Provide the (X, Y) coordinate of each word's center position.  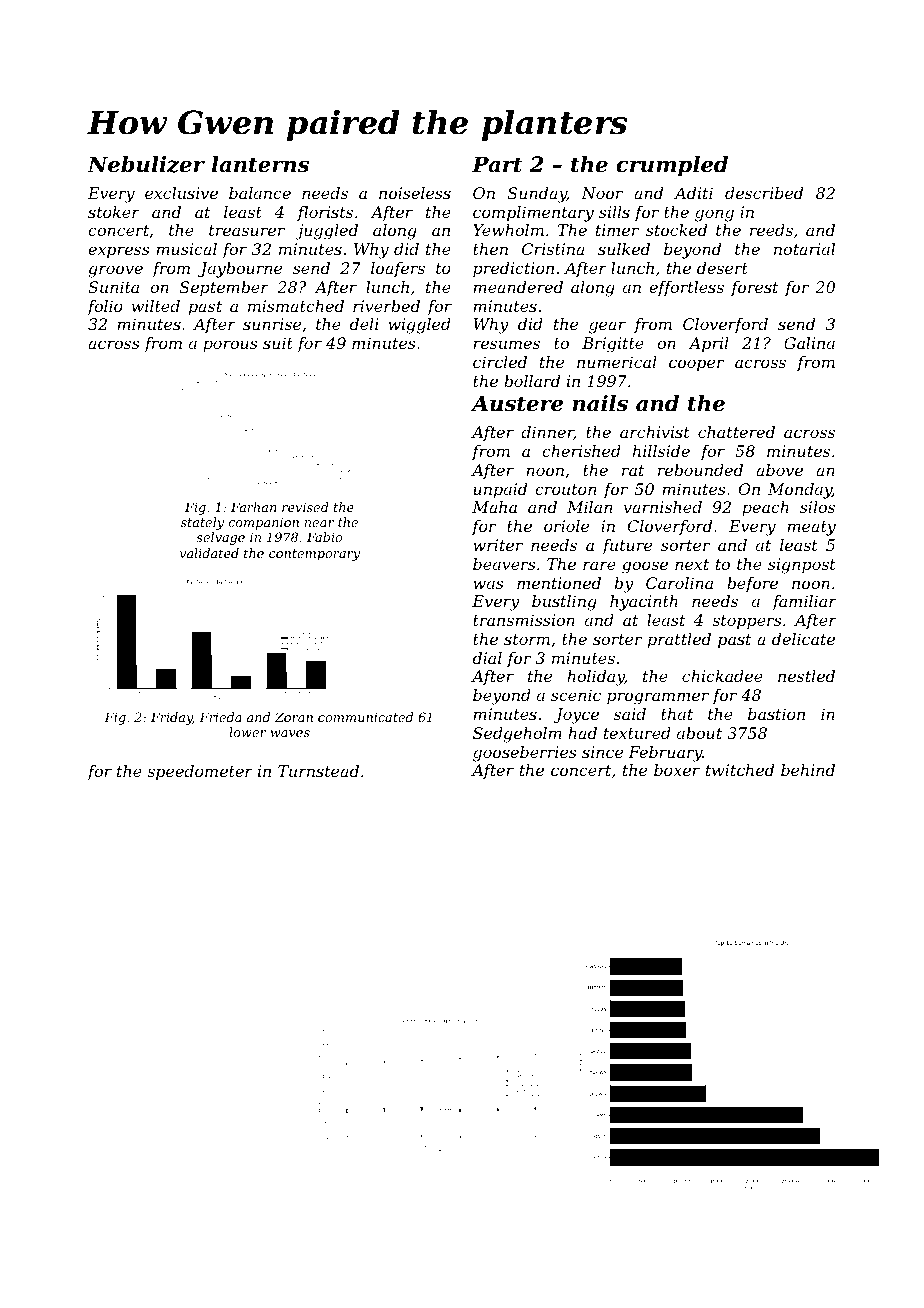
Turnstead (318, 771)
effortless (686, 288)
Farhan (253, 507)
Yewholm (508, 230)
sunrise (272, 324)
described (764, 193)
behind (808, 770)
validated (209, 553)
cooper (696, 365)
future (627, 546)
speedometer (200, 773)
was (488, 584)
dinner (547, 433)
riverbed (386, 306)
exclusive (181, 193)
